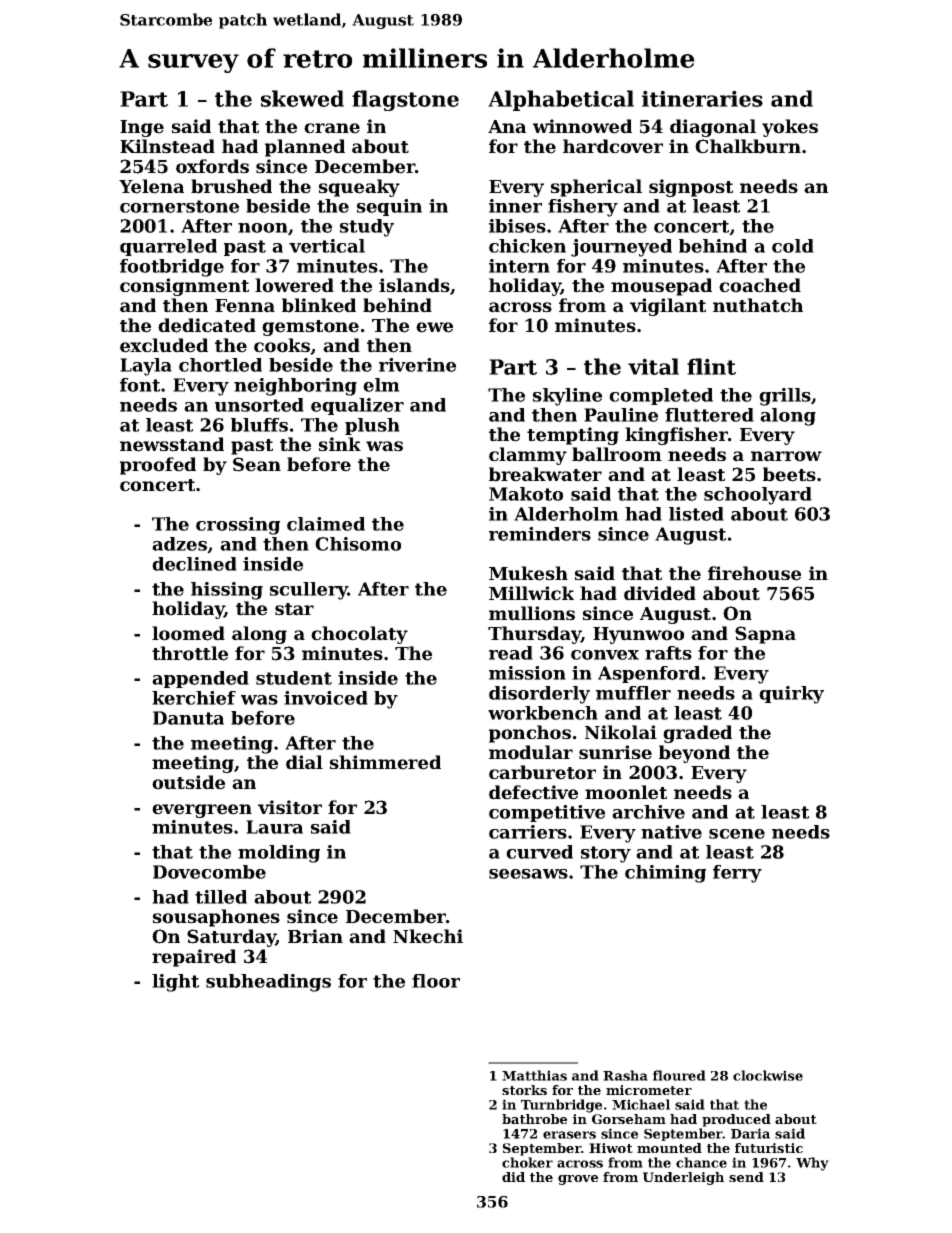  I want to click on did, so click(513, 1177).
